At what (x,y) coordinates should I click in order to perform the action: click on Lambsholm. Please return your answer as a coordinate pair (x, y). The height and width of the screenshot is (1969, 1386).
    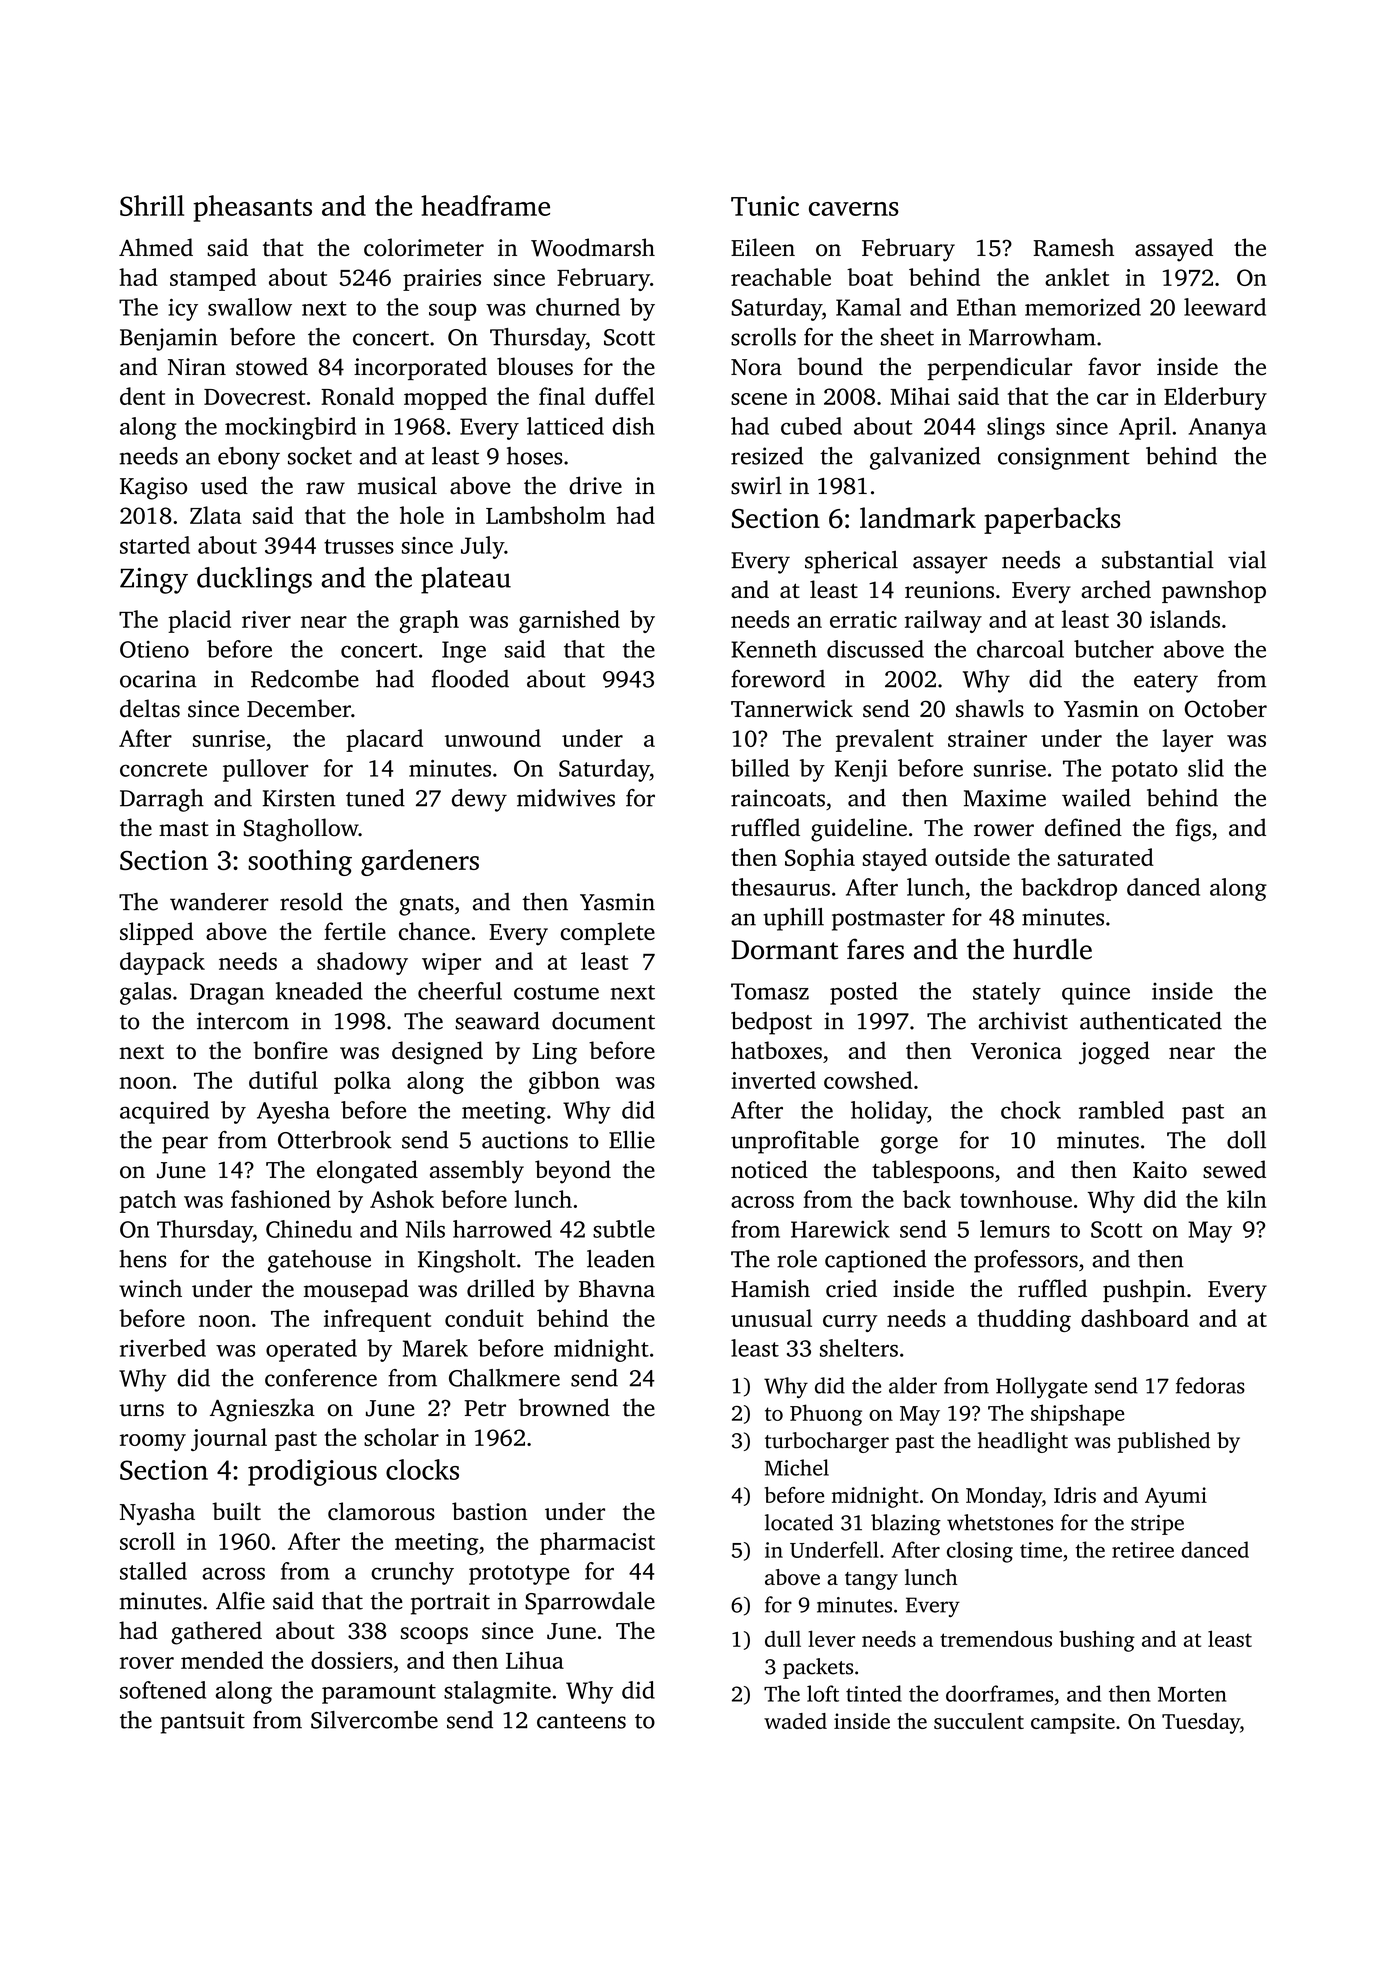
    Looking at the image, I should click on (546, 515).
